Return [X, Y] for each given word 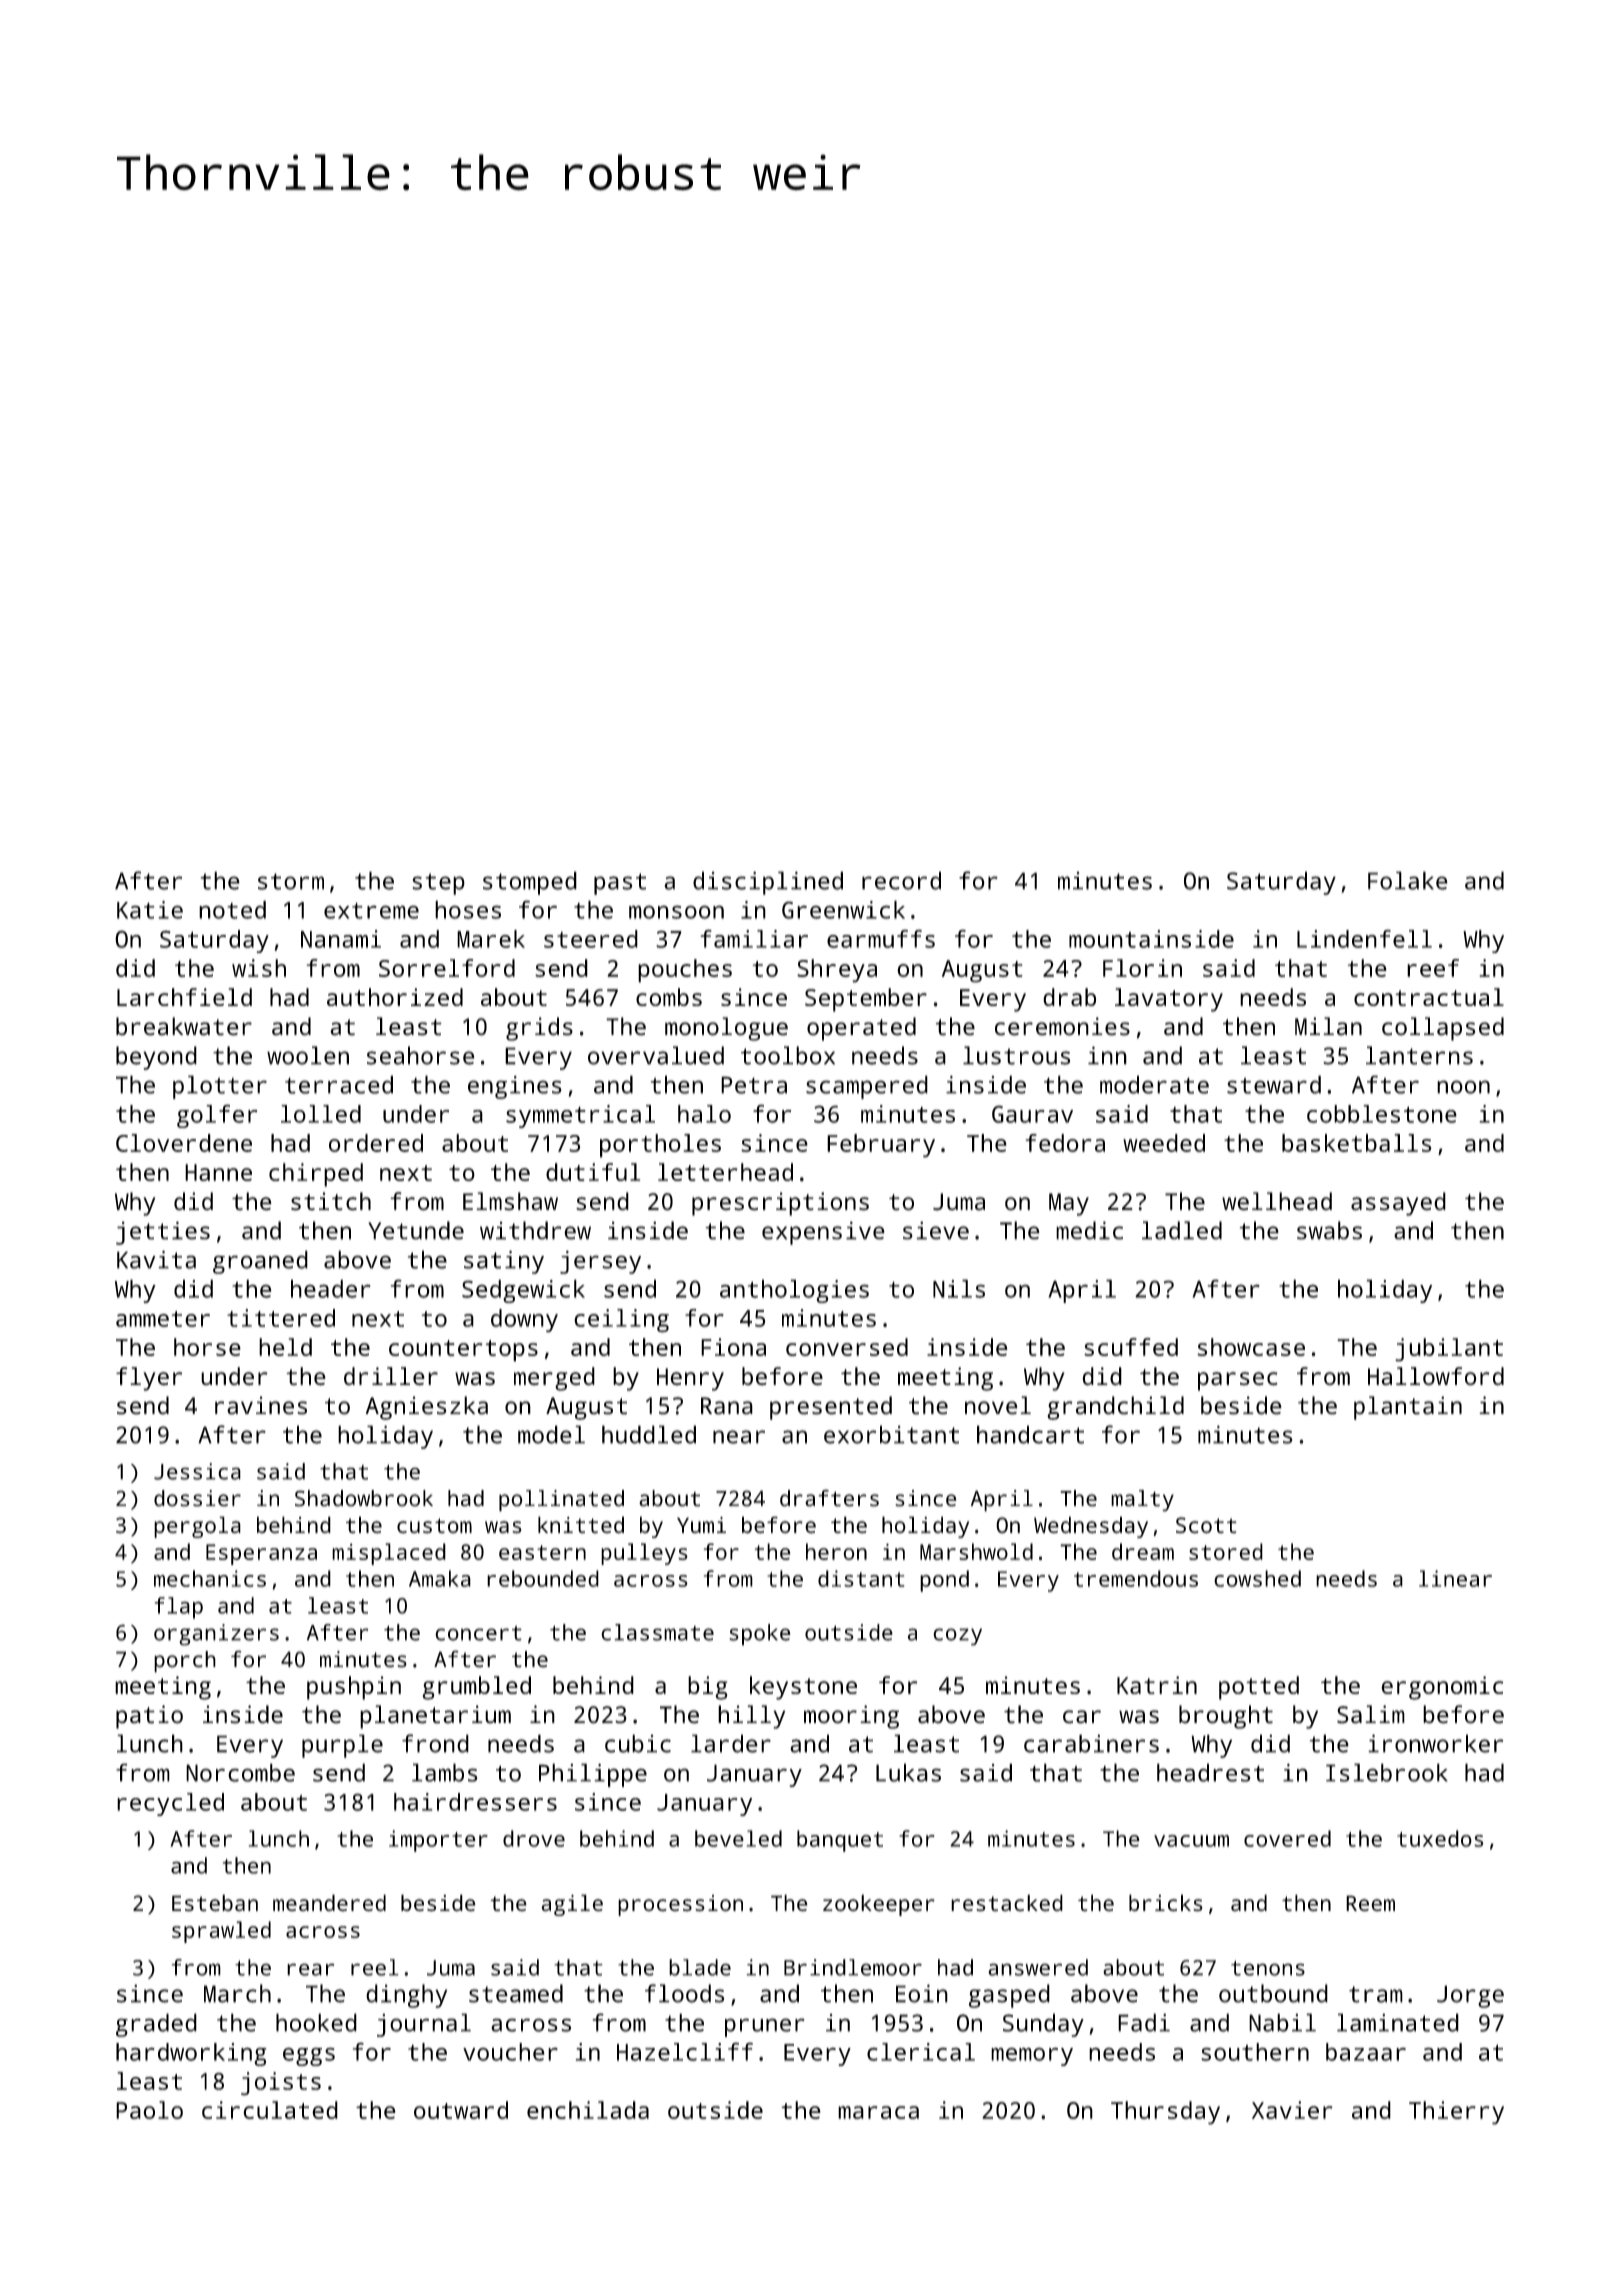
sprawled [221, 1932]
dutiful [593, 1172]
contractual [1429, 997]
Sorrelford [447, 968]
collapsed [1443, 1029]
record [901, 880]
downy [524, 1320]
